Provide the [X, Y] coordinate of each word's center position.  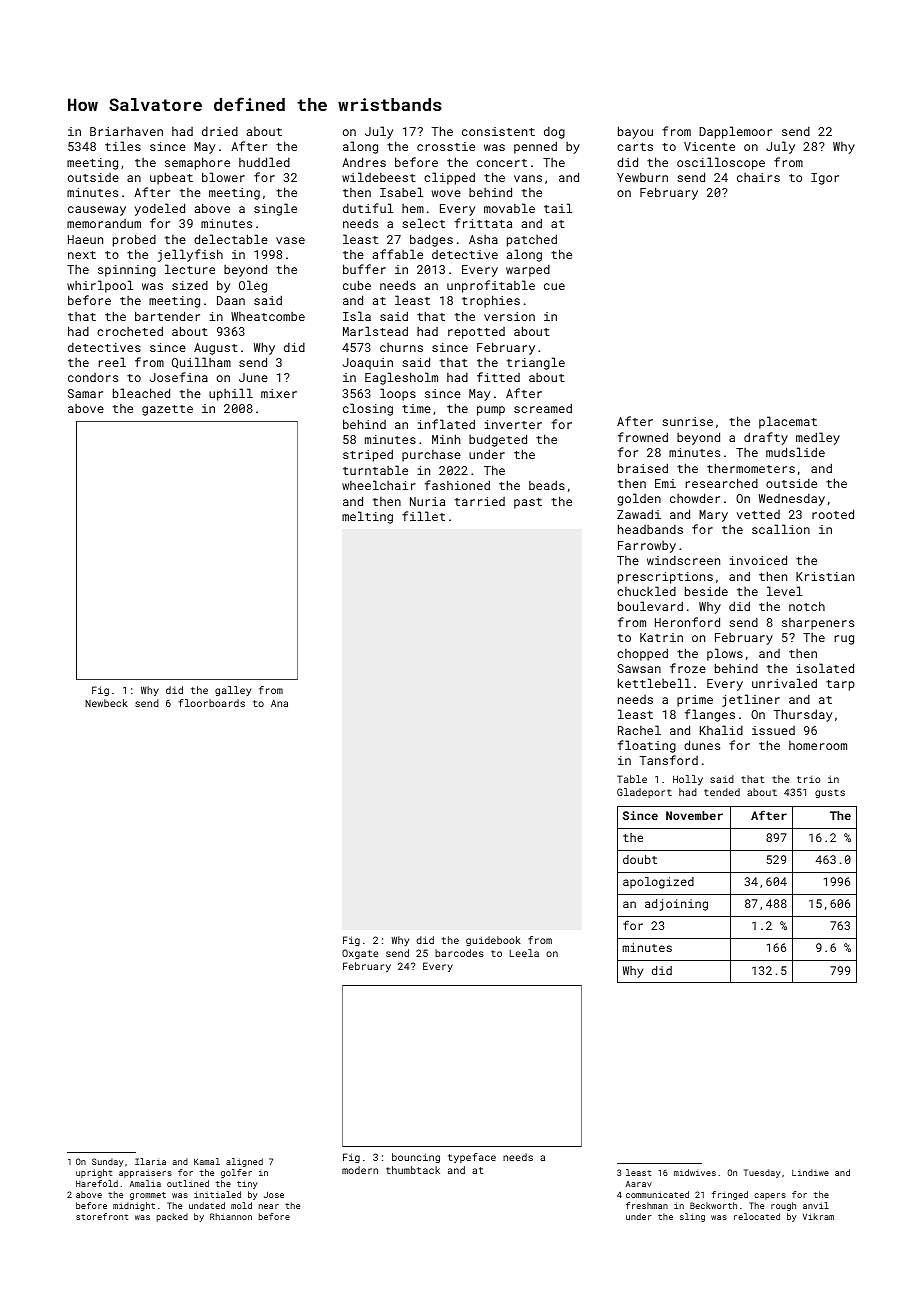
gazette [167, 410]
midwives [695, 1172]
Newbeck [106, 703]
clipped [449, 178]
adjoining [676, 905]
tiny [247, 1184]
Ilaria [150, 1161]
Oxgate [360, 954]
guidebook [493, 941]
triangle [536, 363]
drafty [766, 438]
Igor [825, 179]
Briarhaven [126, 131]
